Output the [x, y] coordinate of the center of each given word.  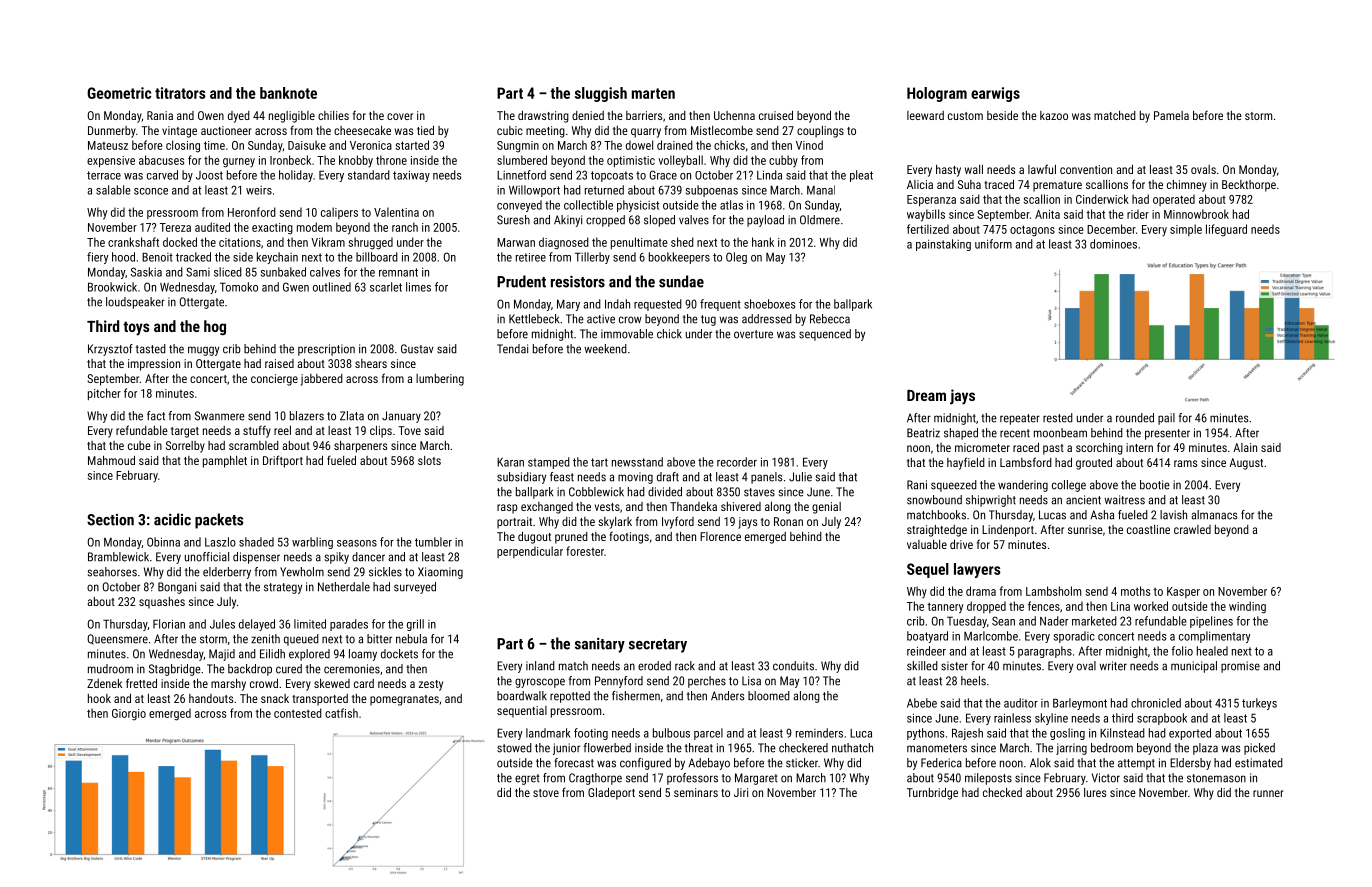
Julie [800, 477]
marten [653, 93]
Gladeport [611, 794]
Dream [926, 395]
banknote [288, 93]
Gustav [417, 349]
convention [1086, 169]
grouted [1094, 464]
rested [1058, 418]
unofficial [207, 557]
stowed [514, 748]
